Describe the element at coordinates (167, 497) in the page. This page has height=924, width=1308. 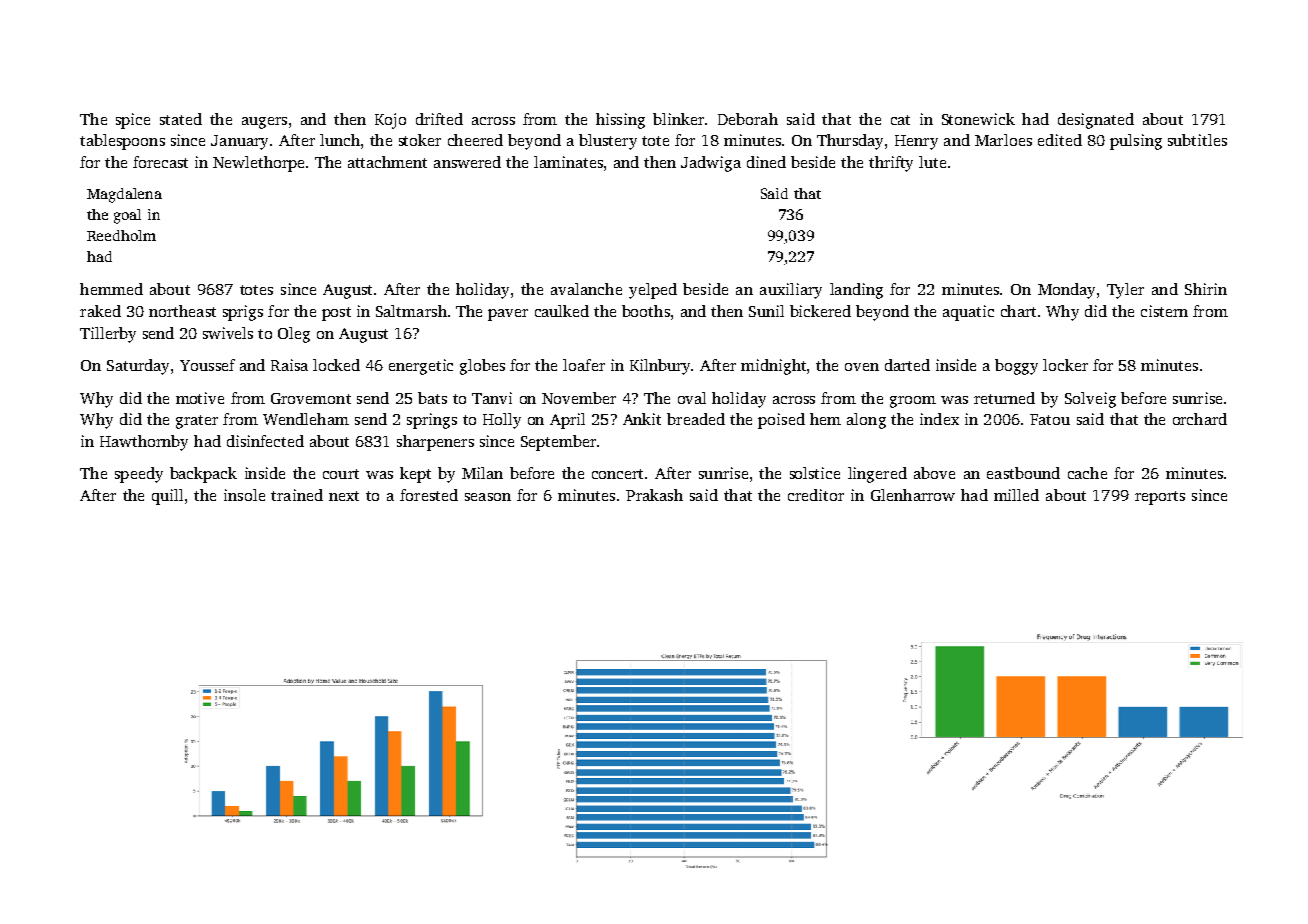
I see `quill` at that location.
